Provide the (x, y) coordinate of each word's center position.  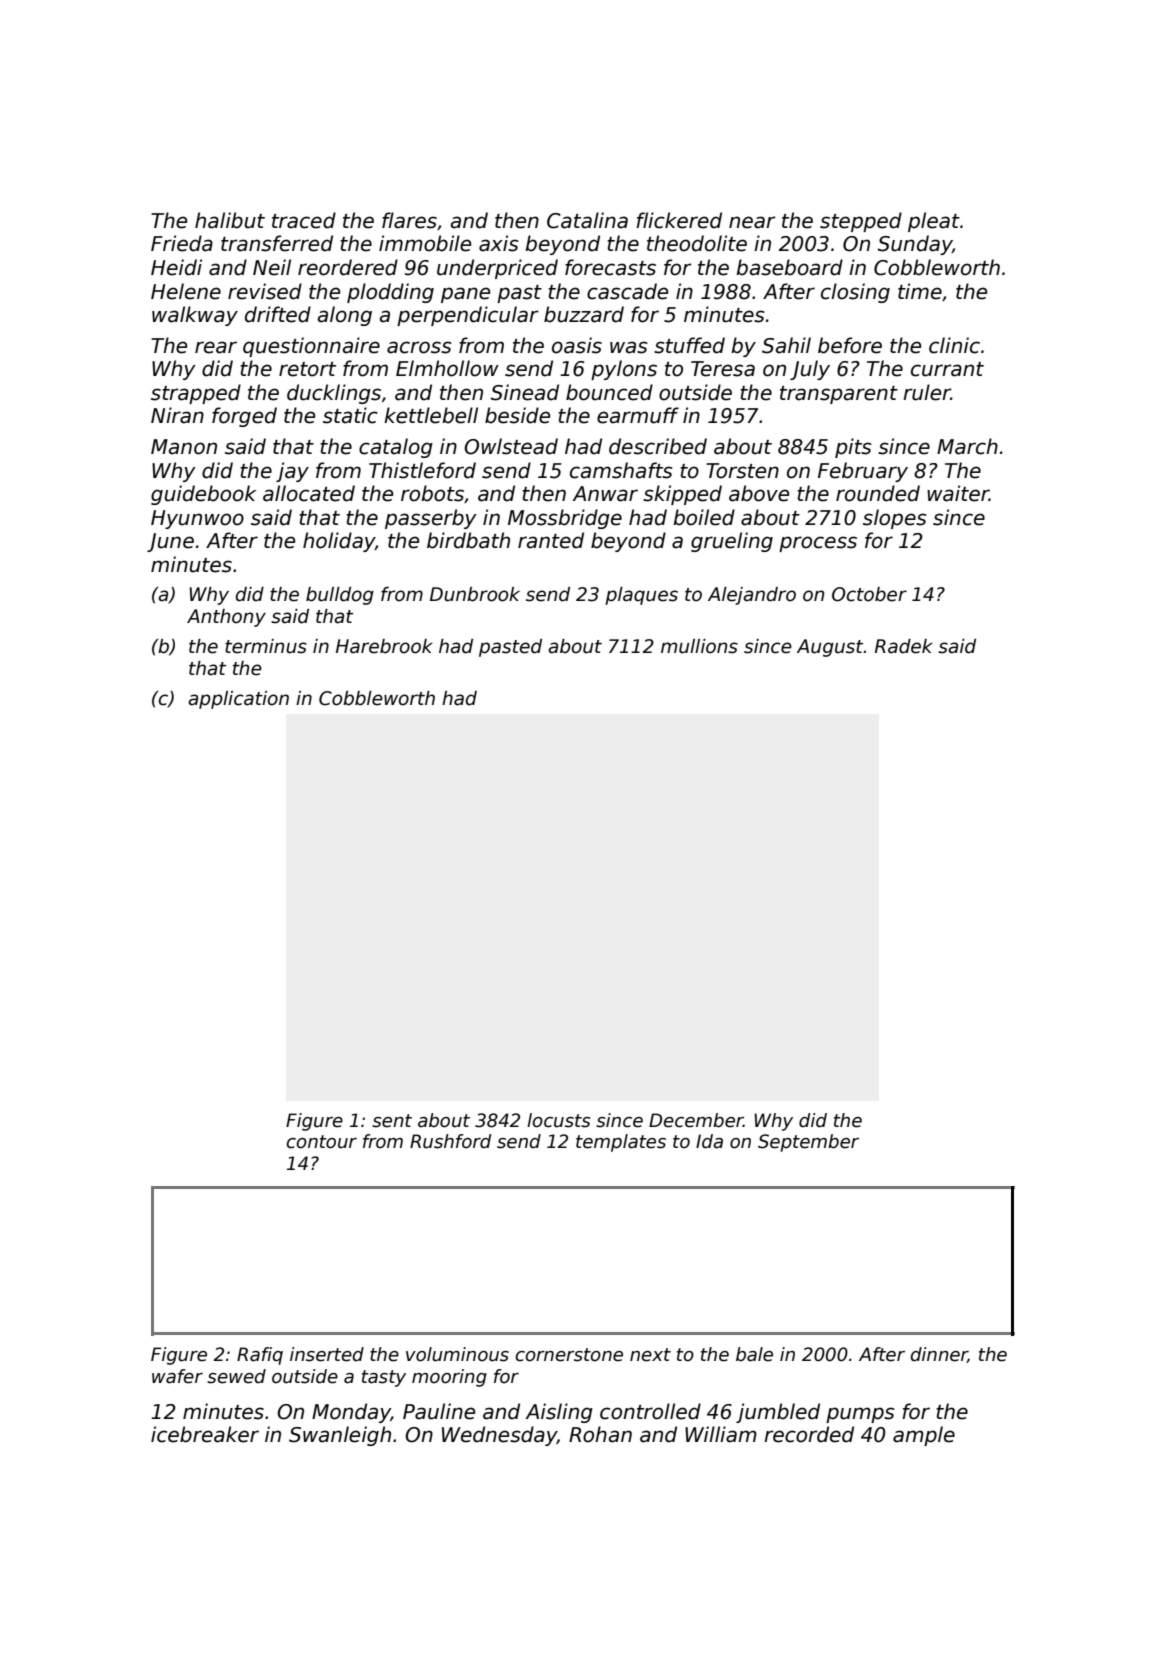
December (696, 1120)
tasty (384, 1378)
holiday (339, 542)
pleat (934, 222)
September (808, 1143)
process (818, 544)
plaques (641, 596)
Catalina (587, 220)
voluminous (457, 1354)
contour (321, 1142)
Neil (272, 267)
